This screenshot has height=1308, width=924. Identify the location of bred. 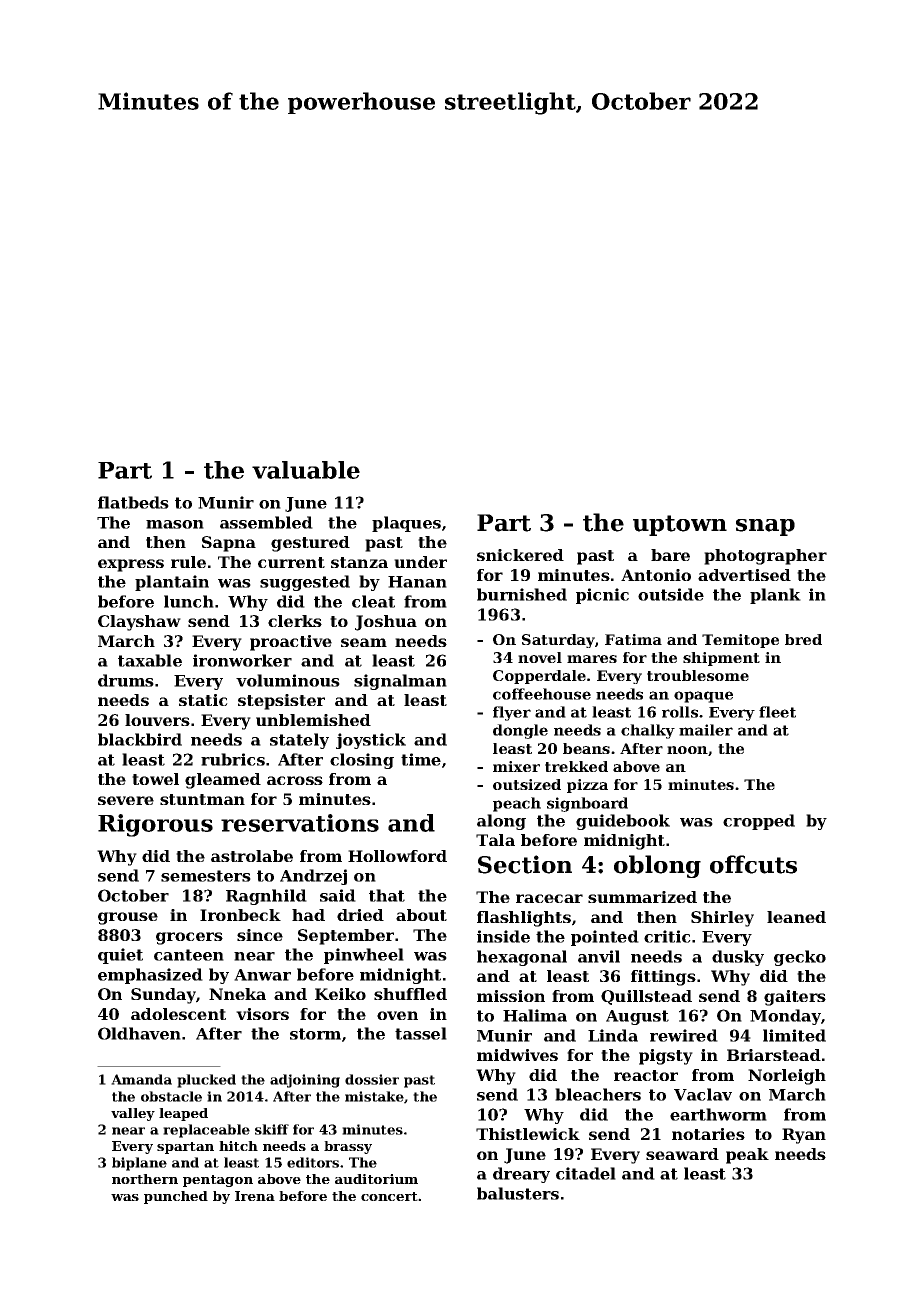
(803, 639).
